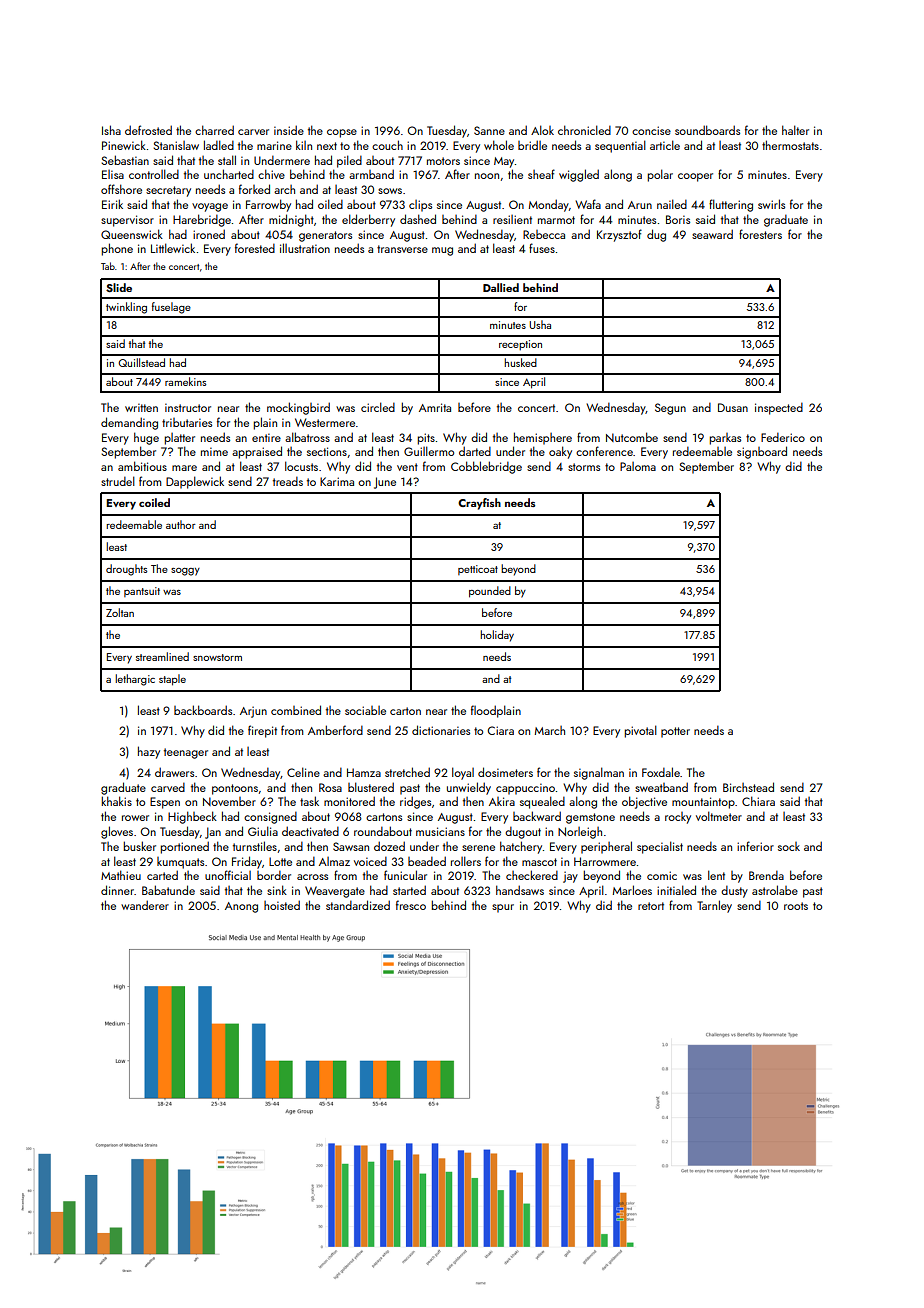 The width and height of the image is (924, 1308). What do you see at coordinates (675, 732) in the image?
I see `potter` at bounding box center [675, 732].
